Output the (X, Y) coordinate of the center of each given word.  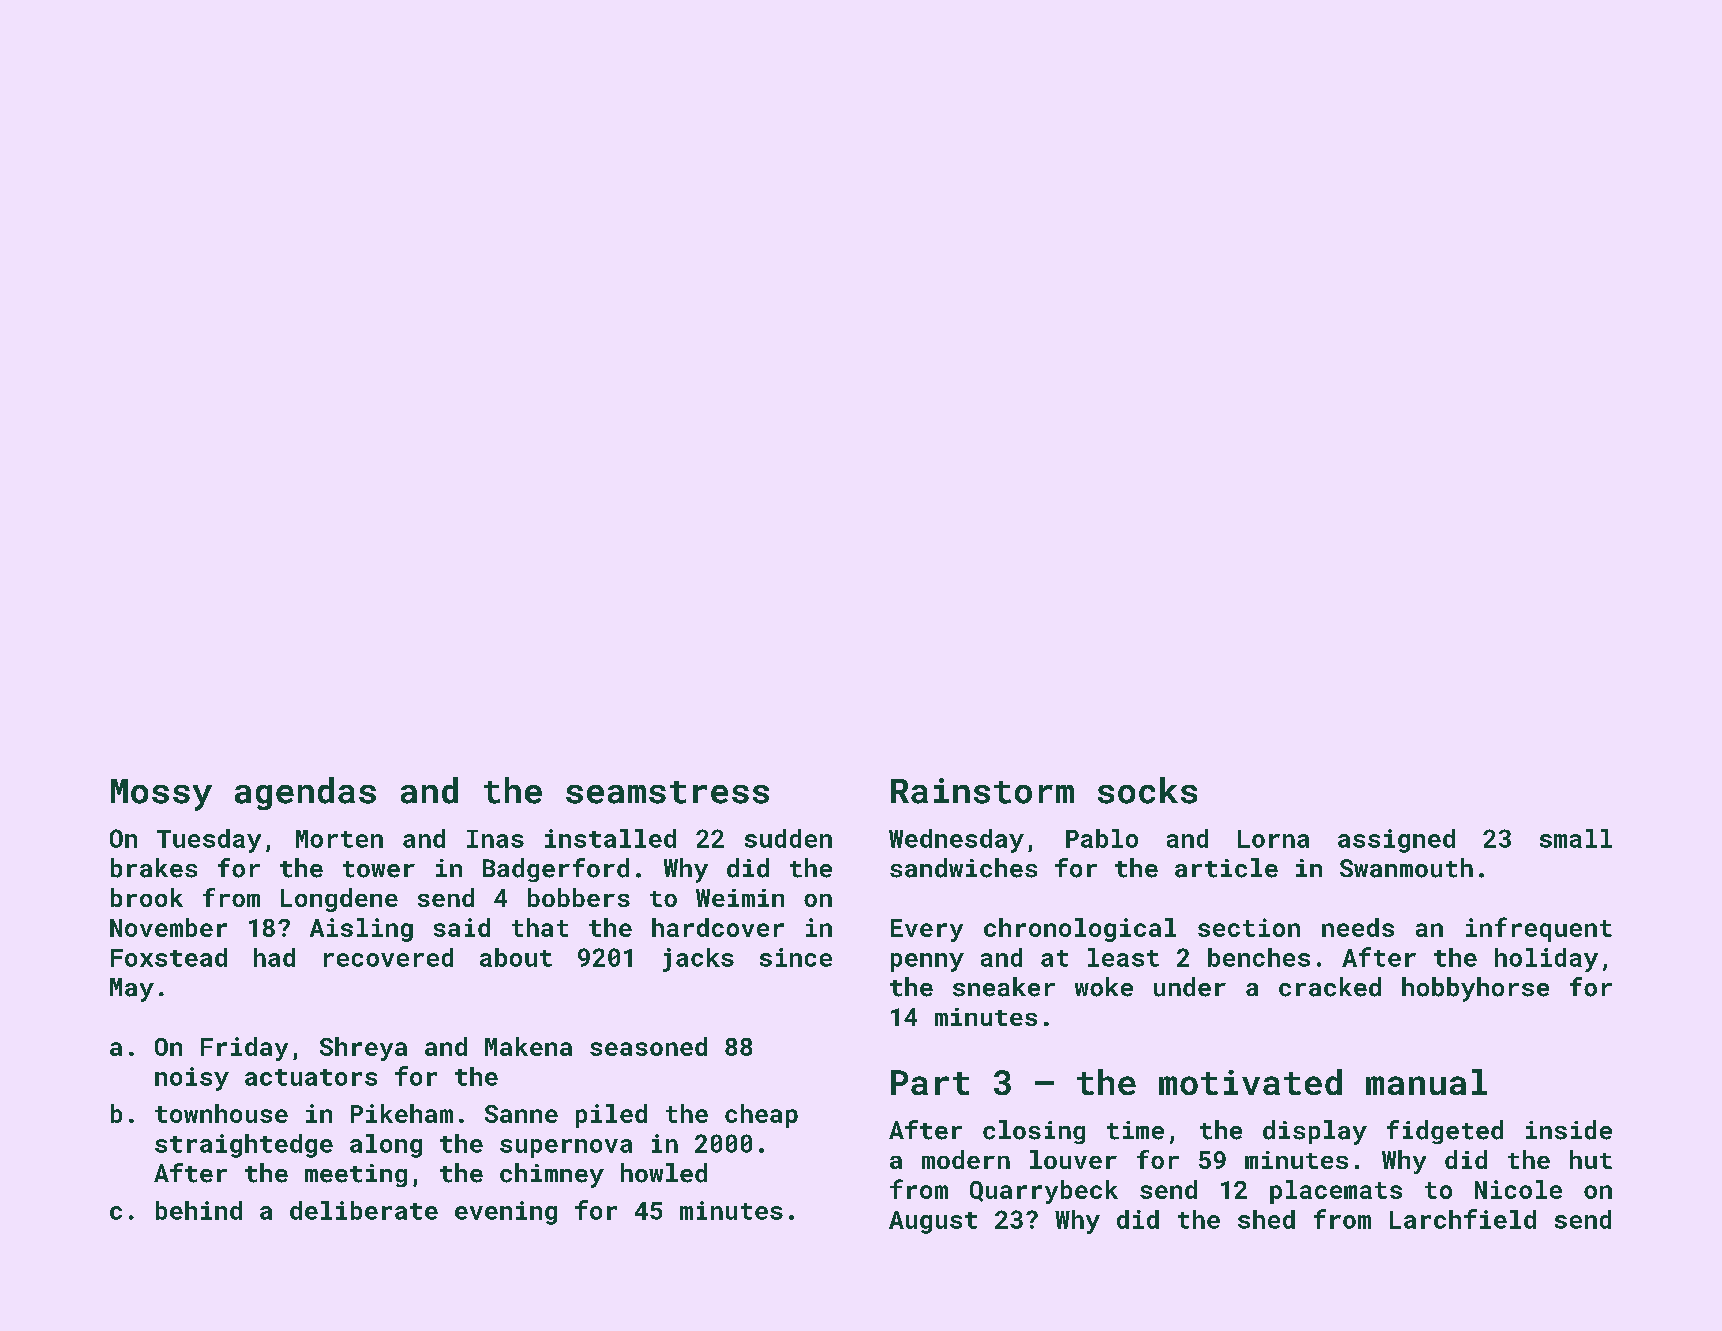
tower (379, 869)
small (1576, 838)
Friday (244, 1049)
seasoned (648, 1046)
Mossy (161, 795)
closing (1034, 1132)
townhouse (221, 1113)
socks (1147, 790)
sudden (788, 838)
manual (1426, 1082)
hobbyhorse (1475, 989)
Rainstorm (982, 791)
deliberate (364, 1210)
